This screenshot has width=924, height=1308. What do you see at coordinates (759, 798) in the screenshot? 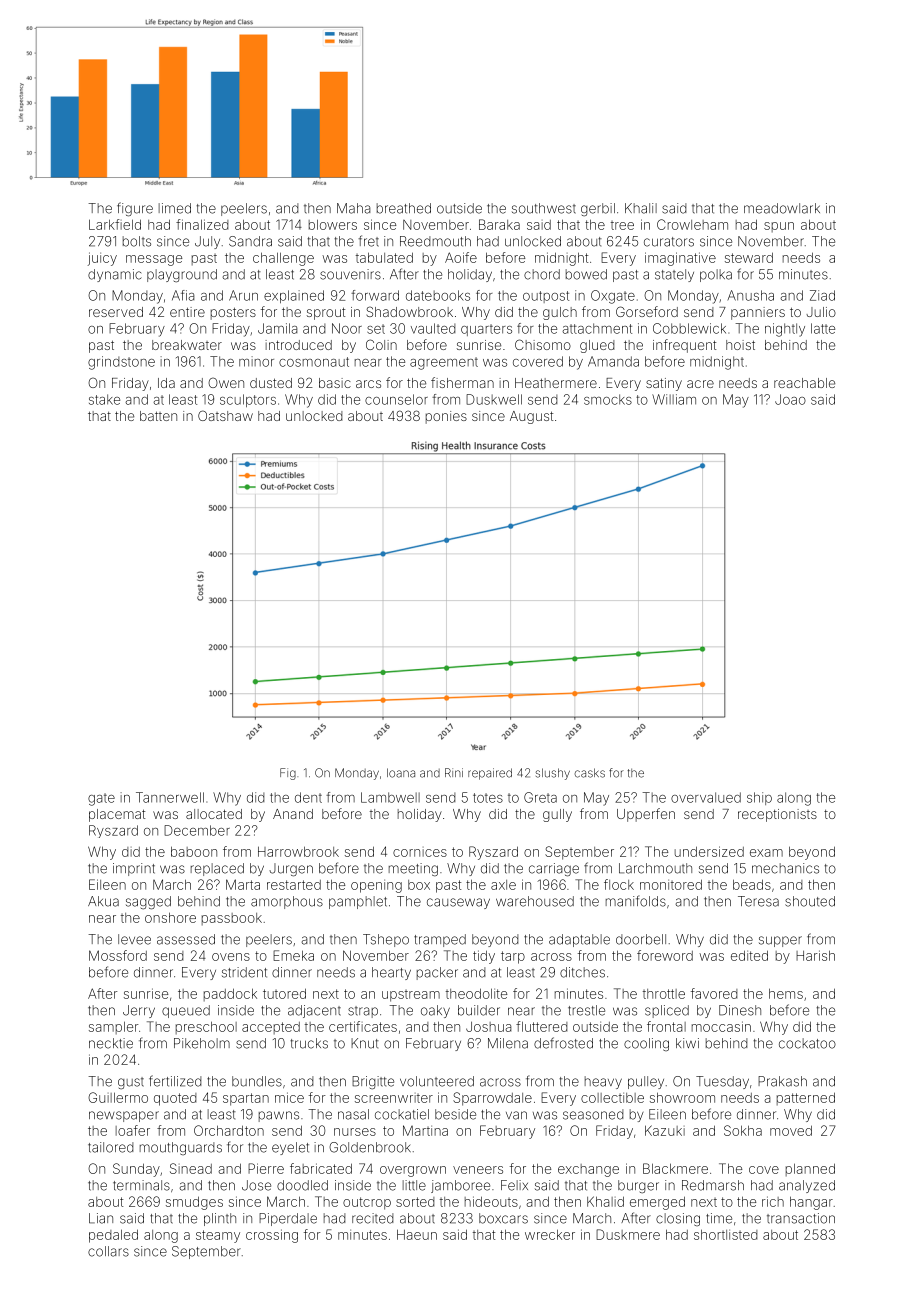
I see `ship` at bounding box center [759, 798].
